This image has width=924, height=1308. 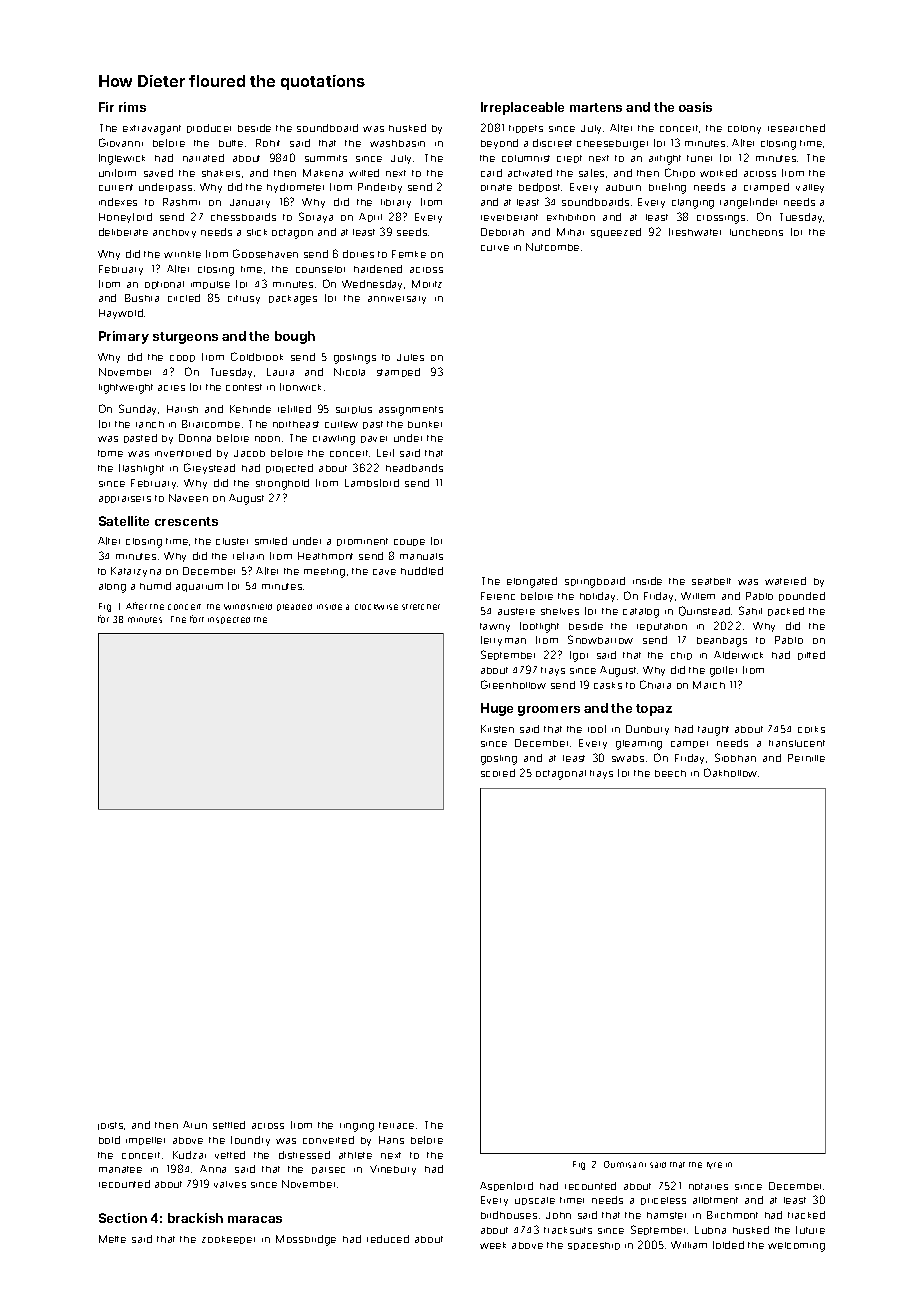 What do you see at coordinates (109, 1140) in the image?
I see `bold` at bounding box center [109, 1140].
